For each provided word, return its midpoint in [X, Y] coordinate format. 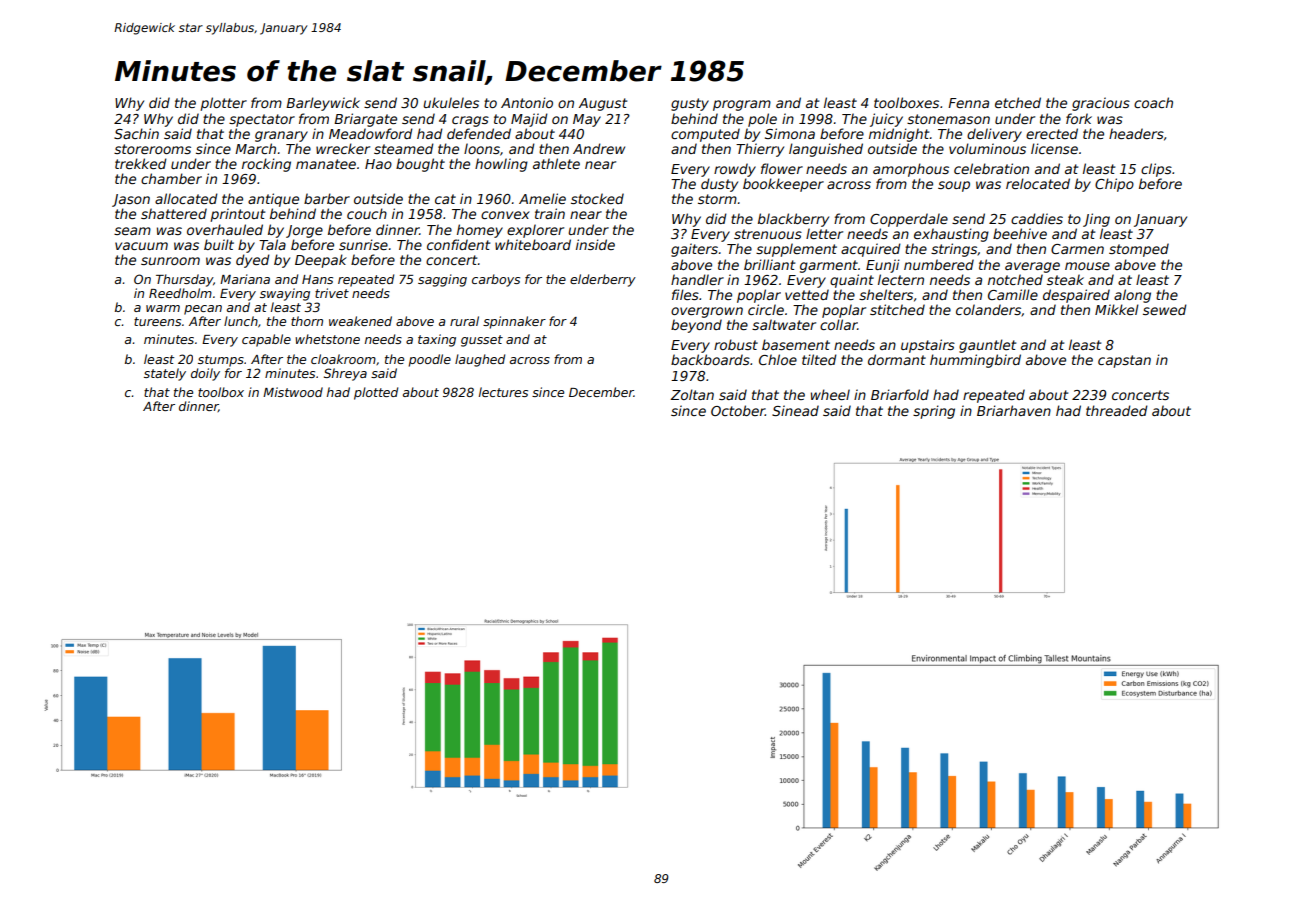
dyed [253, 261]
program [742, 105]
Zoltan [692, 394]
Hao [378, 164]
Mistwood [293, 392]
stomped [1139, 250]
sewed [1165, 309]
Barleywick [323, 104]
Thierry [760, 150]
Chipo [1114, 185]
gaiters [694, 250]
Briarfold [900, 394]
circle [766, 309]
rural [464, 321]
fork [1079, 118]
